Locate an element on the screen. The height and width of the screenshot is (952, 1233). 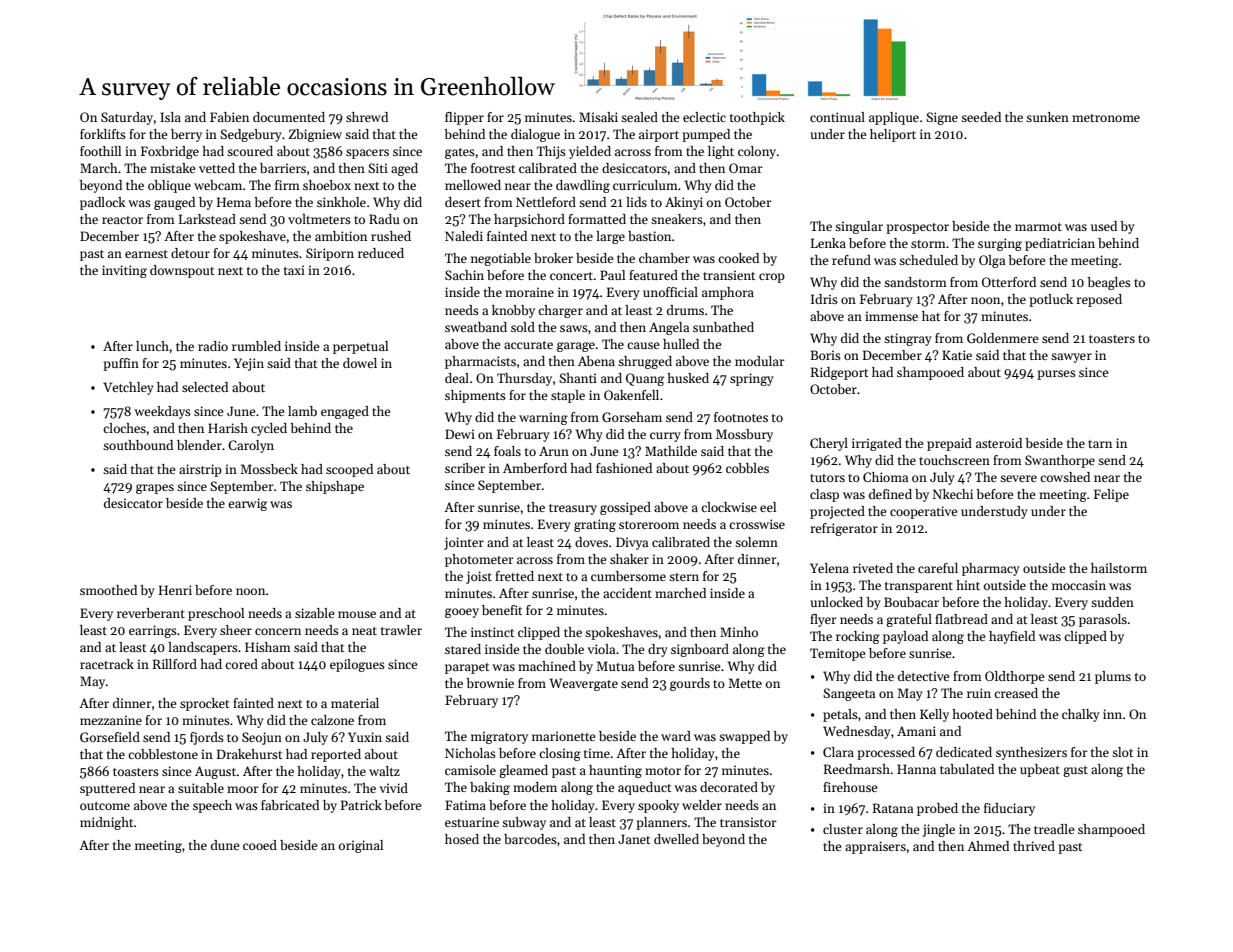
moccasin is located at coordinates (1079, 585).
